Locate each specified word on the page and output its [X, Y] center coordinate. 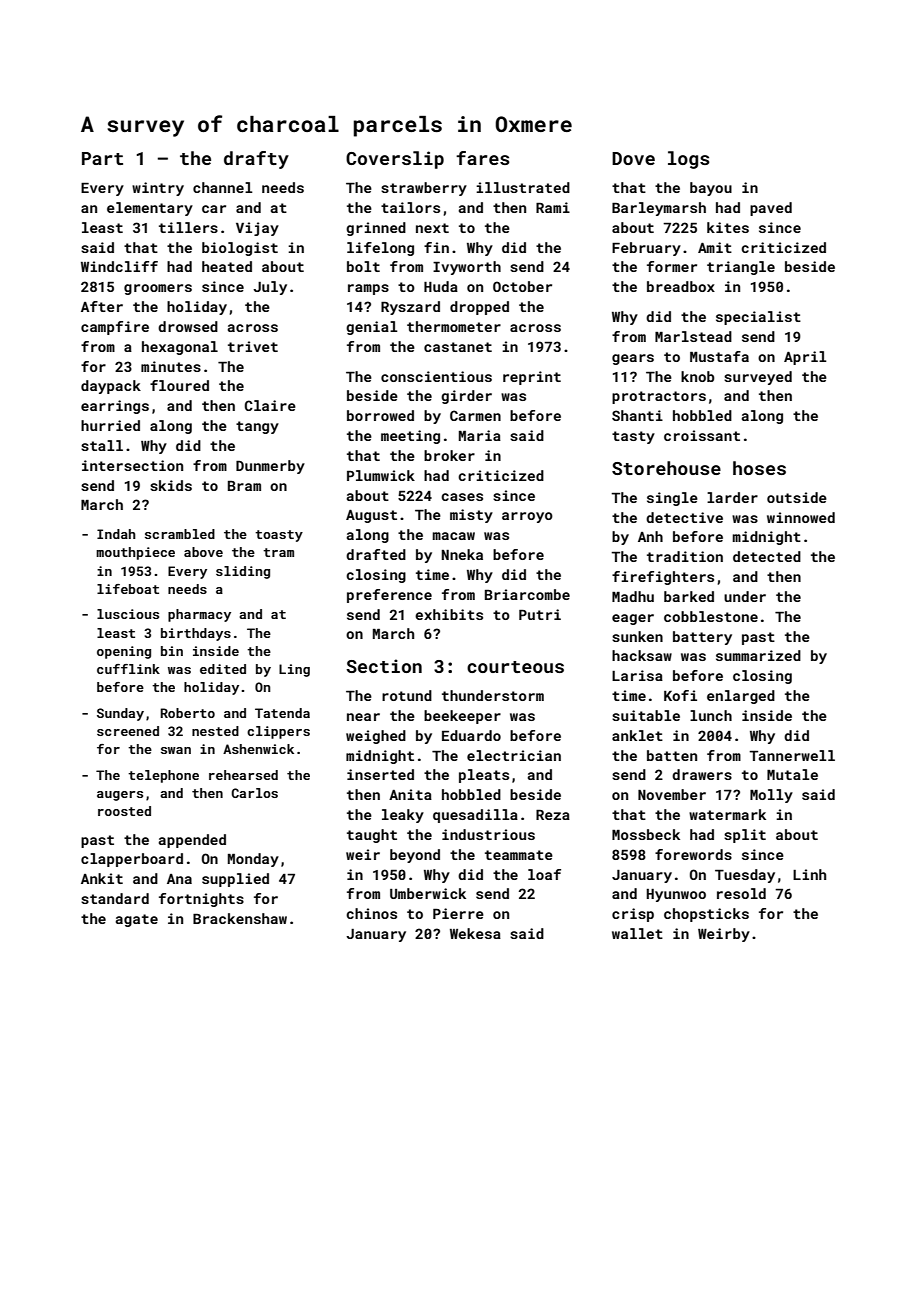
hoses [759, 468]
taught [372, 836]
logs [689, 160]
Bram [244, 486]
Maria [480, 435]
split [745, 836]
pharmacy [199, 615]
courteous [515, 667]
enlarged [741, 697]
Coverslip [395, 160]
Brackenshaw [240, 918]
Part [102, 158]
